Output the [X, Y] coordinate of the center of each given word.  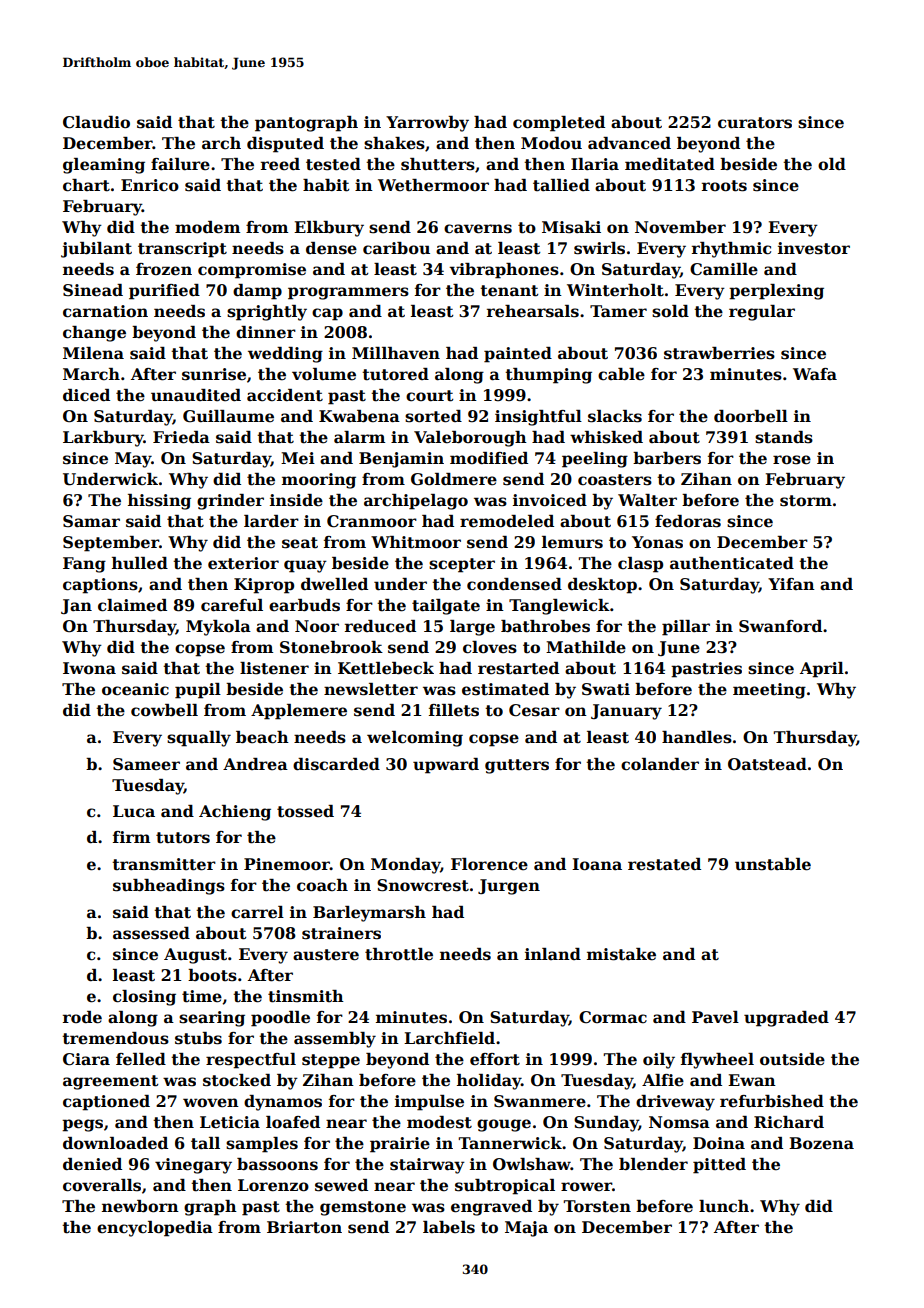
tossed [305, 811]
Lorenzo [273, 1185]
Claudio [96, 122]
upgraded [786, 1019]
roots [724, 186]
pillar [686, 628]
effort [495, 1059]
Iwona [89, 668]
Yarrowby [427, 124]
